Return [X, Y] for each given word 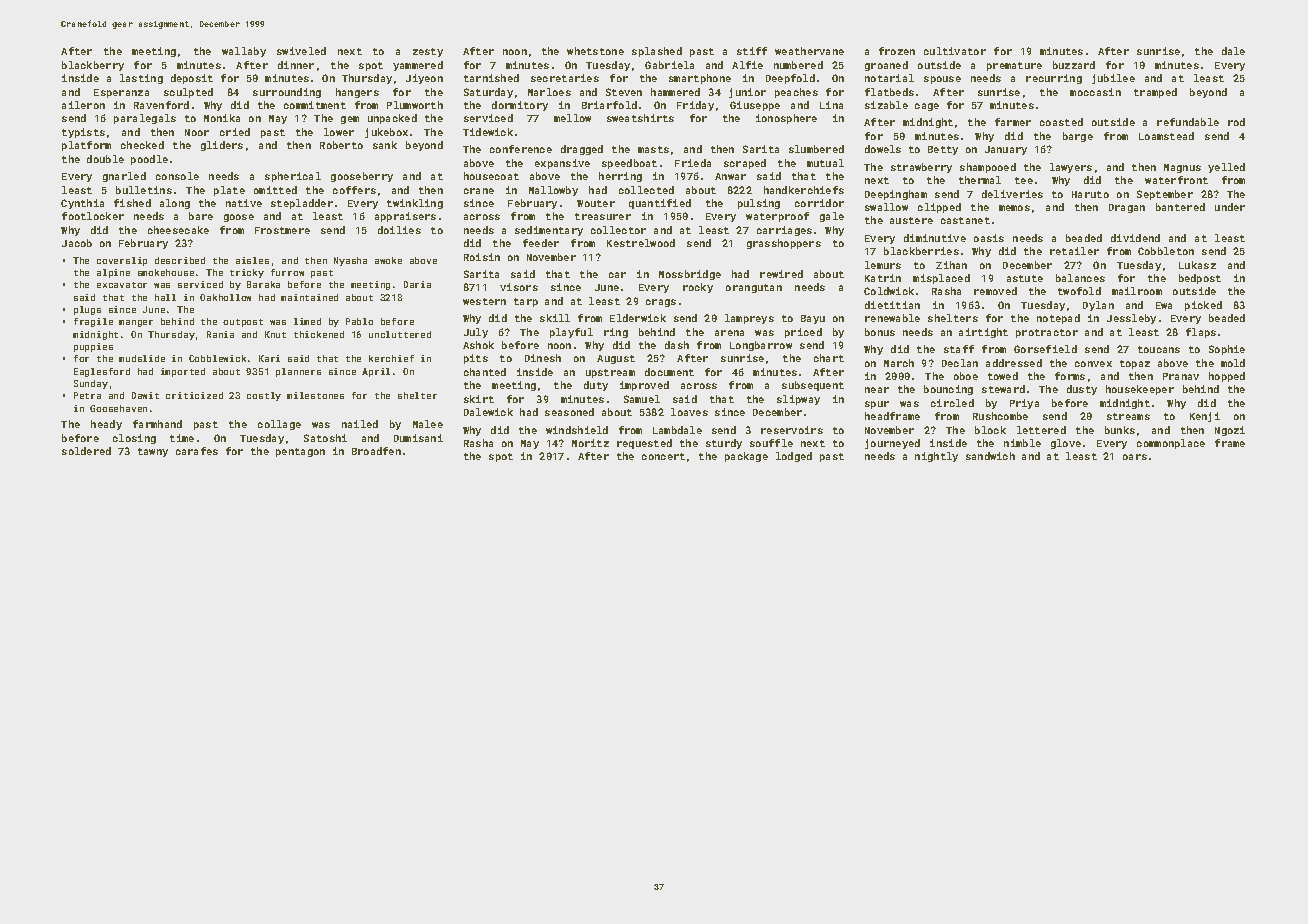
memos [1014, 208]
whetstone [595, 51]
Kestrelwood [641, 243]
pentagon [300, 452]
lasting [141, 79]
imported [183, 372]
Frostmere [282, 230]
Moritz [590, 443]
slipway [798, 400]
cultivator [955, 51]
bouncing [948, 390]
